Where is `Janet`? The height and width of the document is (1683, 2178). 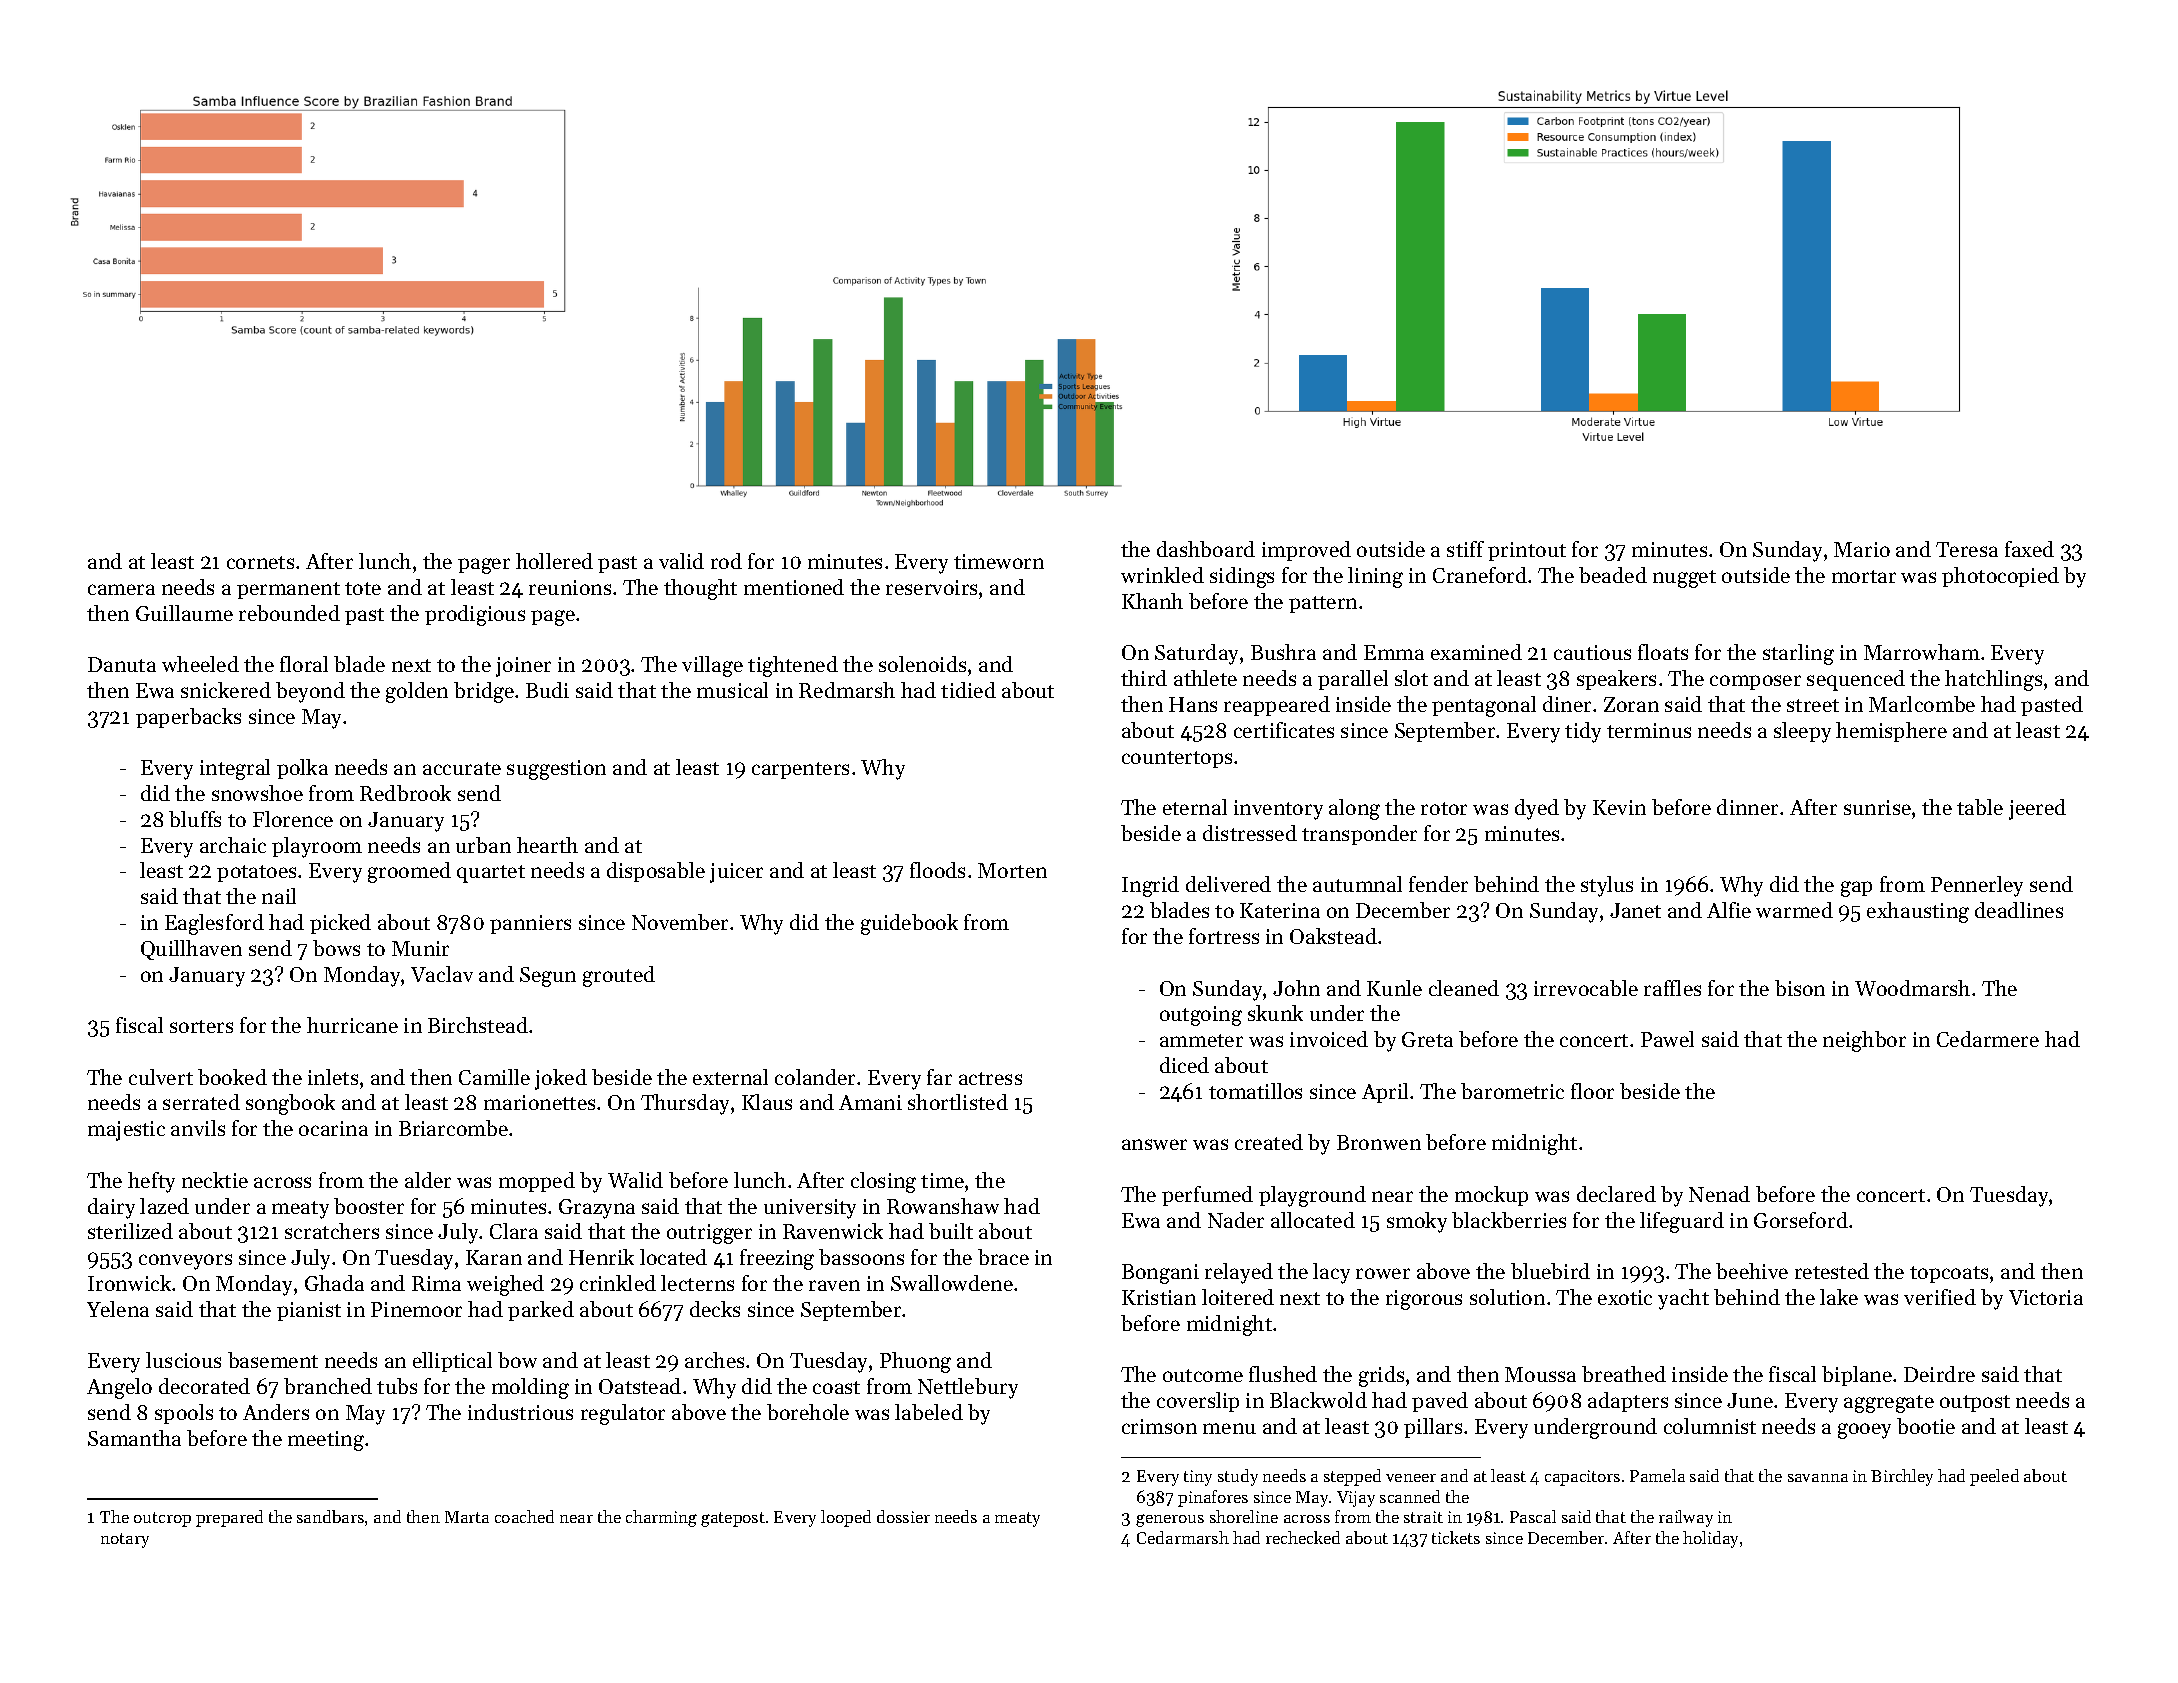
Janet is located at coordinates (1635, 910).
